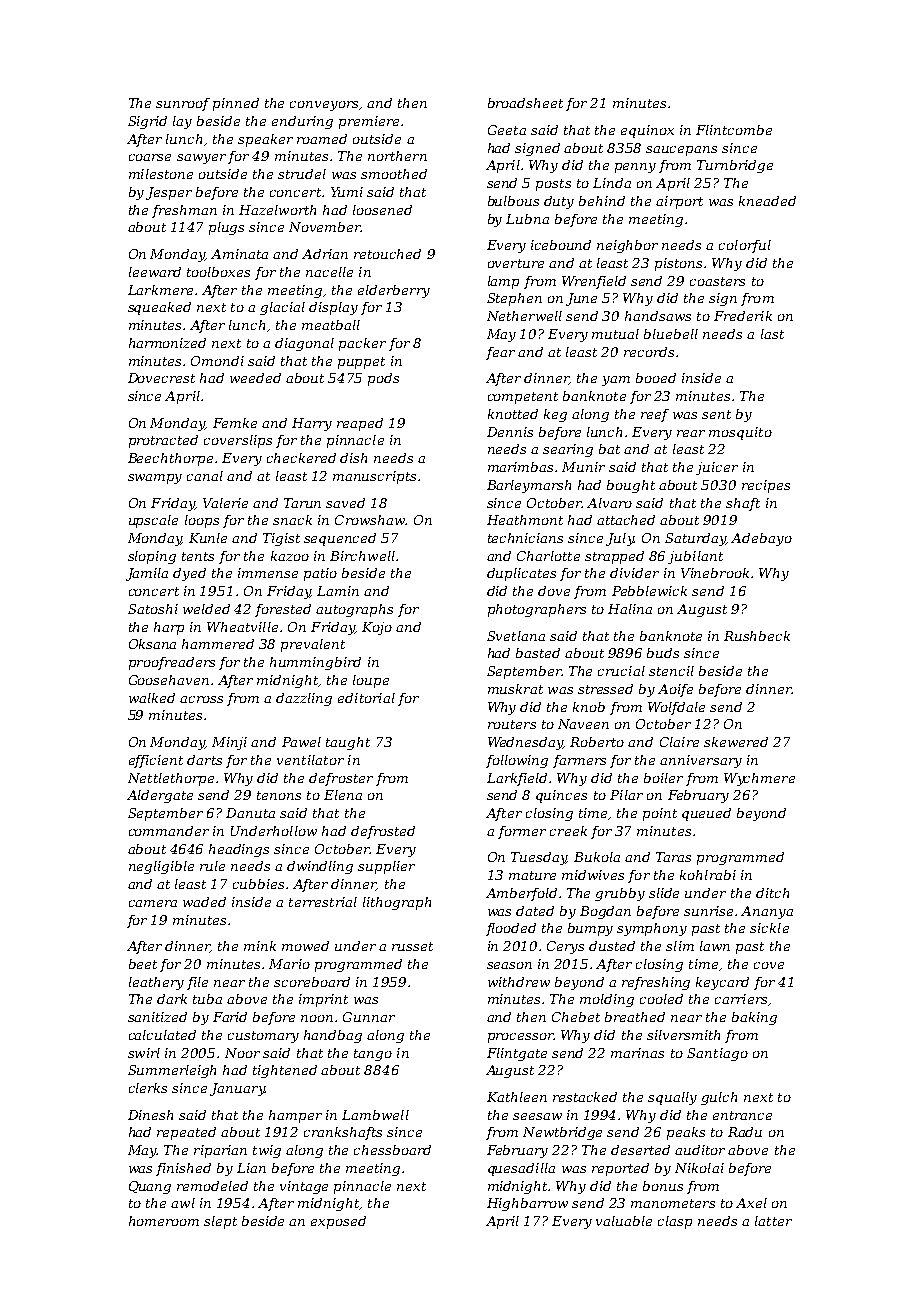  What do you see at coordinates (236, 104) in the screenshot?
I see `pinned` at bounding box center [236, 104].
